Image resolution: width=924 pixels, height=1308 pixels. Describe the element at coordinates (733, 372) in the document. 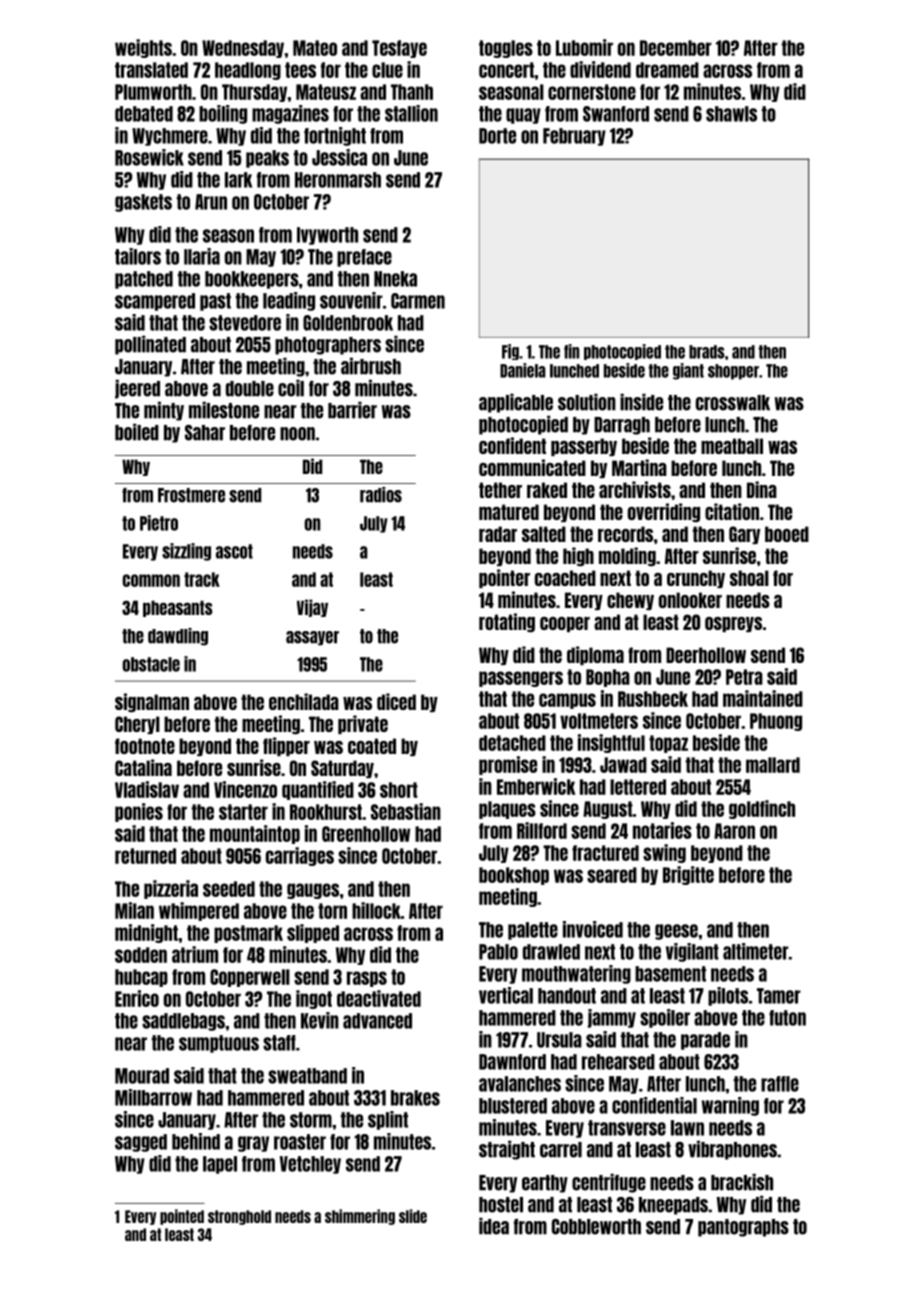

I see `shopper` at that location.
